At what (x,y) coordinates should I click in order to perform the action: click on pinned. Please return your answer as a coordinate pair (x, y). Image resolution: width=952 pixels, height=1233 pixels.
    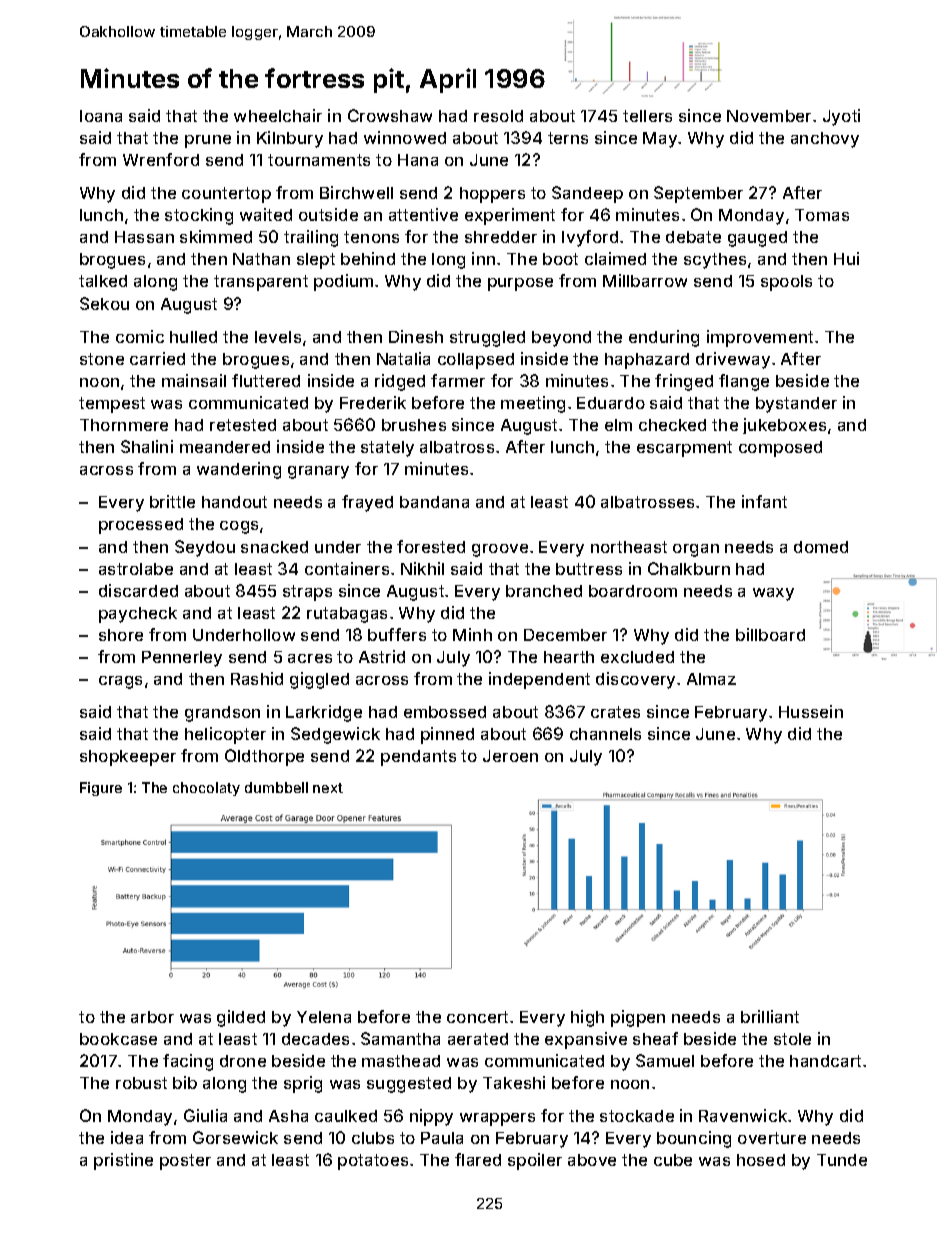
    Looking at the image, I should click on (447, 735).
